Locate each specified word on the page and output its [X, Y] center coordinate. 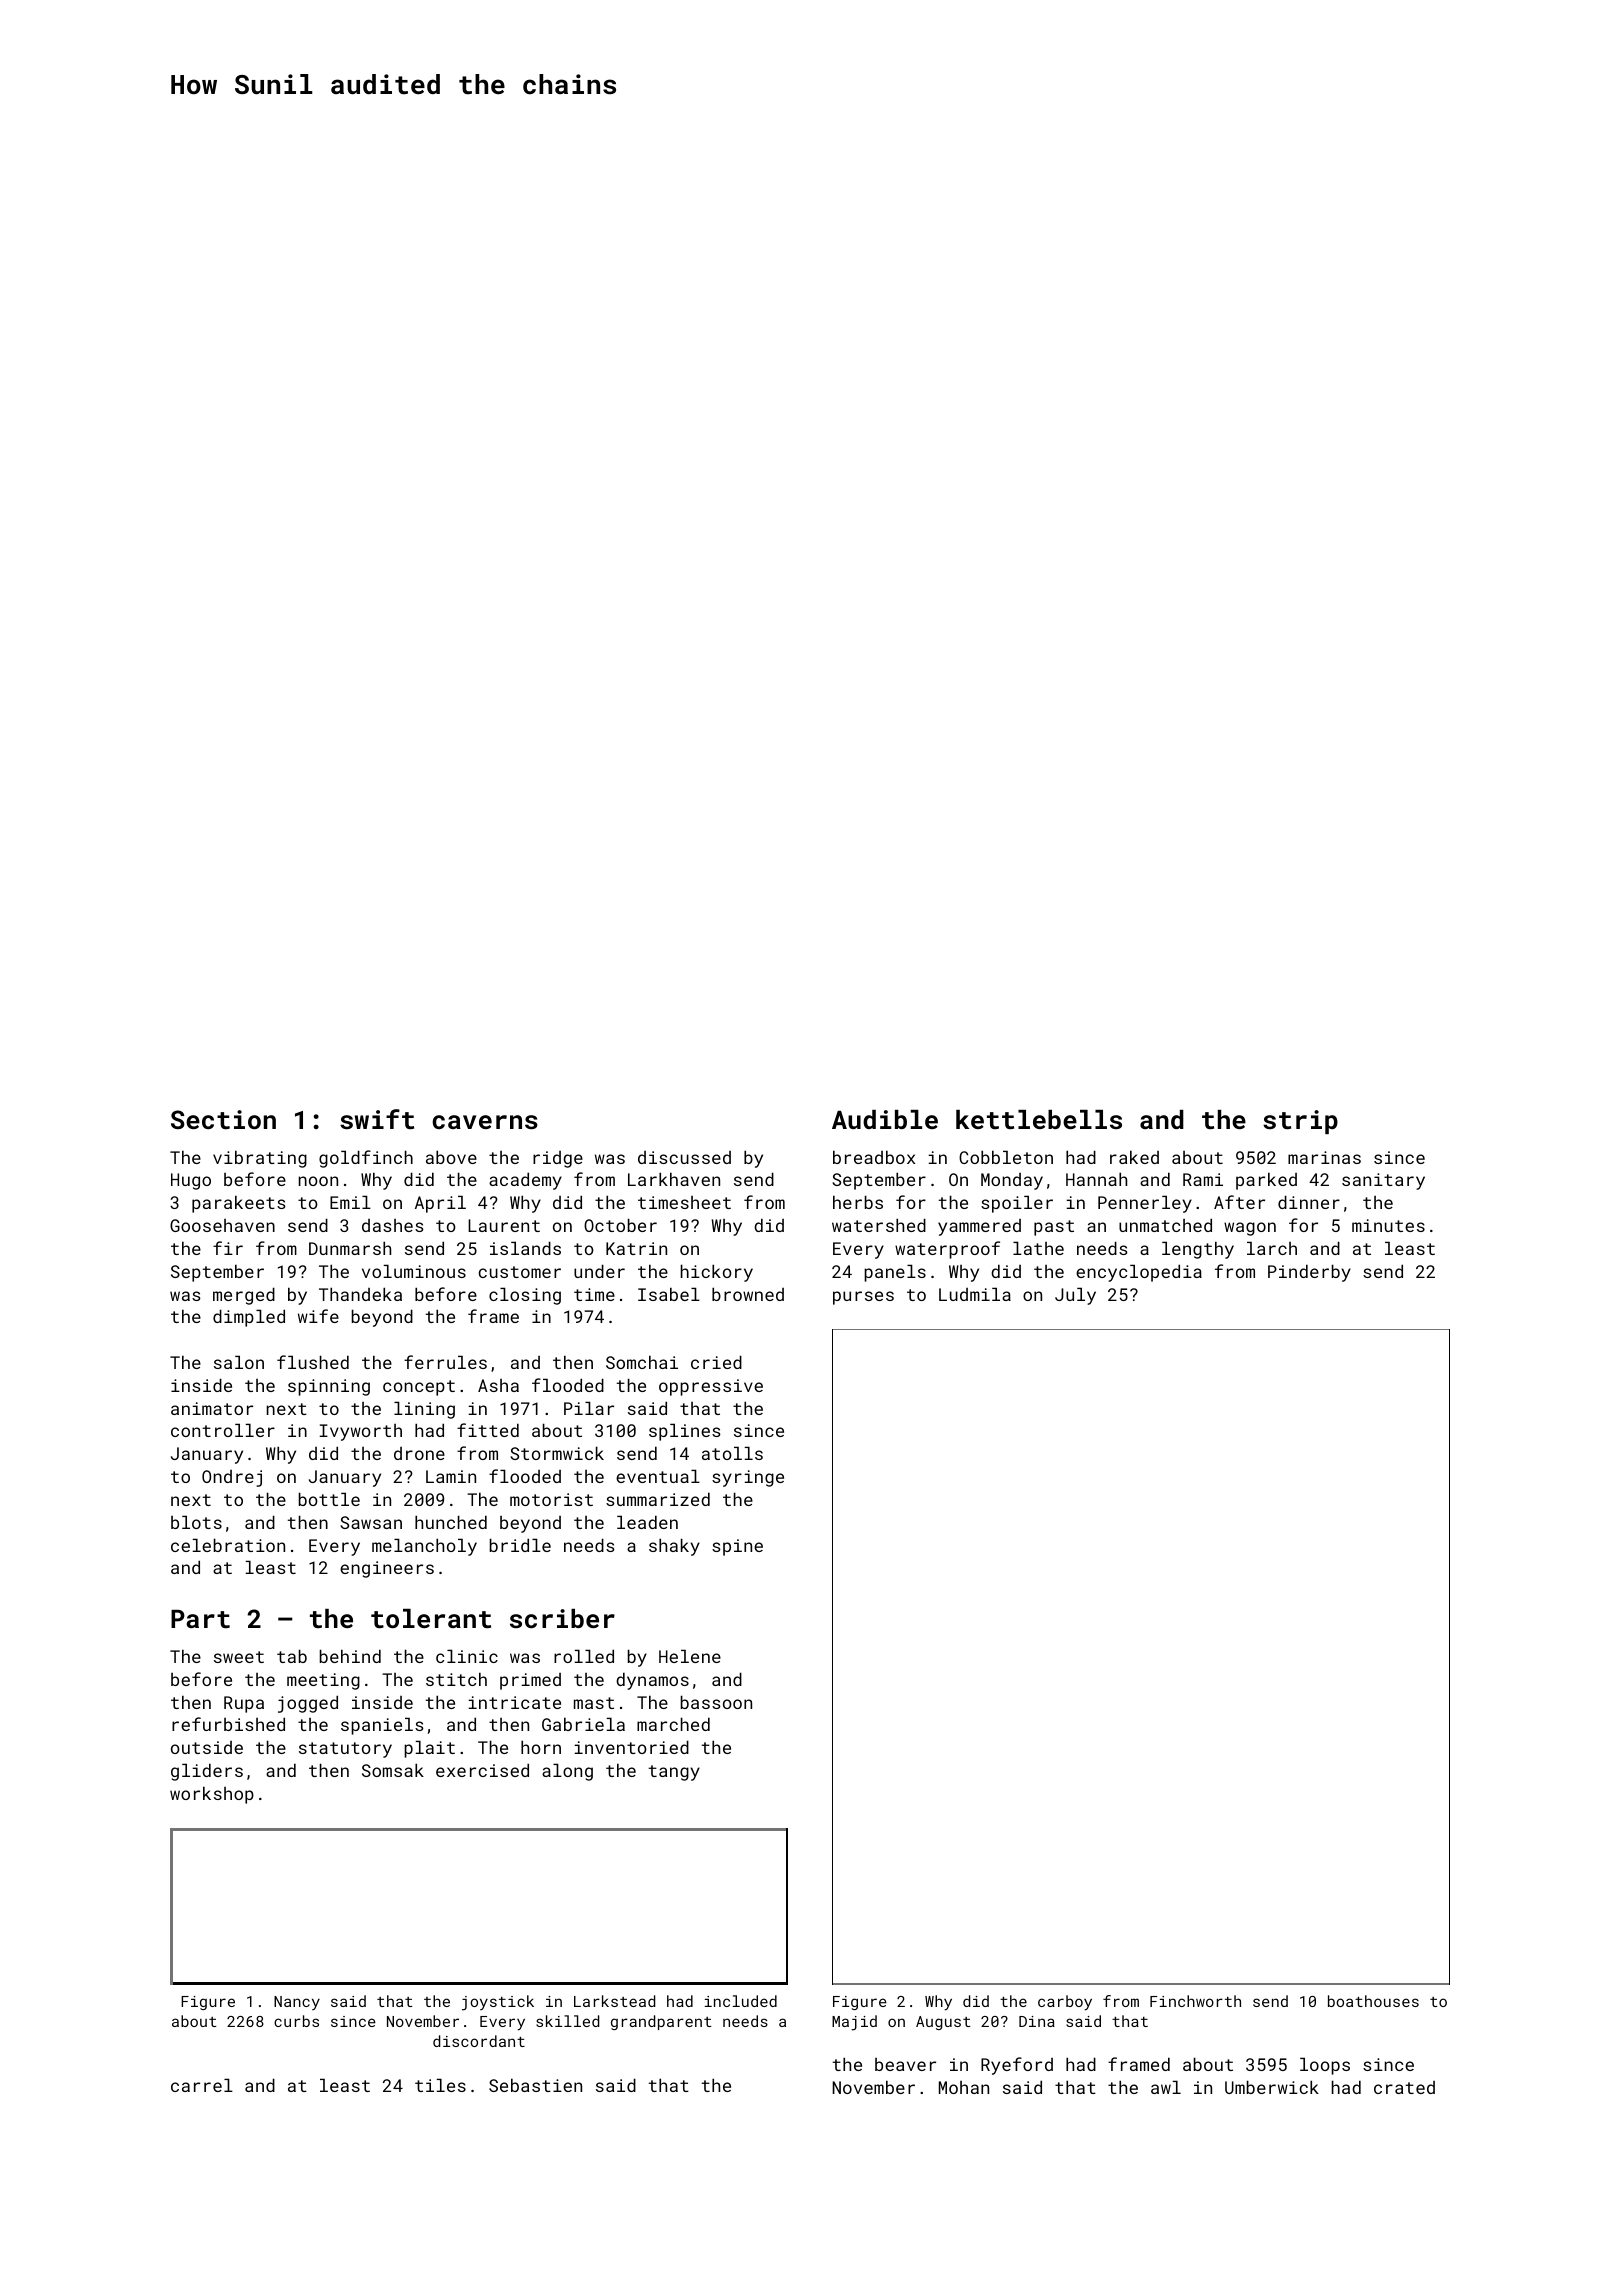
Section [223, 1120]
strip [1300, 1122]
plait [429, 1749]
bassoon [716, 1702]
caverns [485, 1122]
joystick [498, 2003]
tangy [674, 1773]
